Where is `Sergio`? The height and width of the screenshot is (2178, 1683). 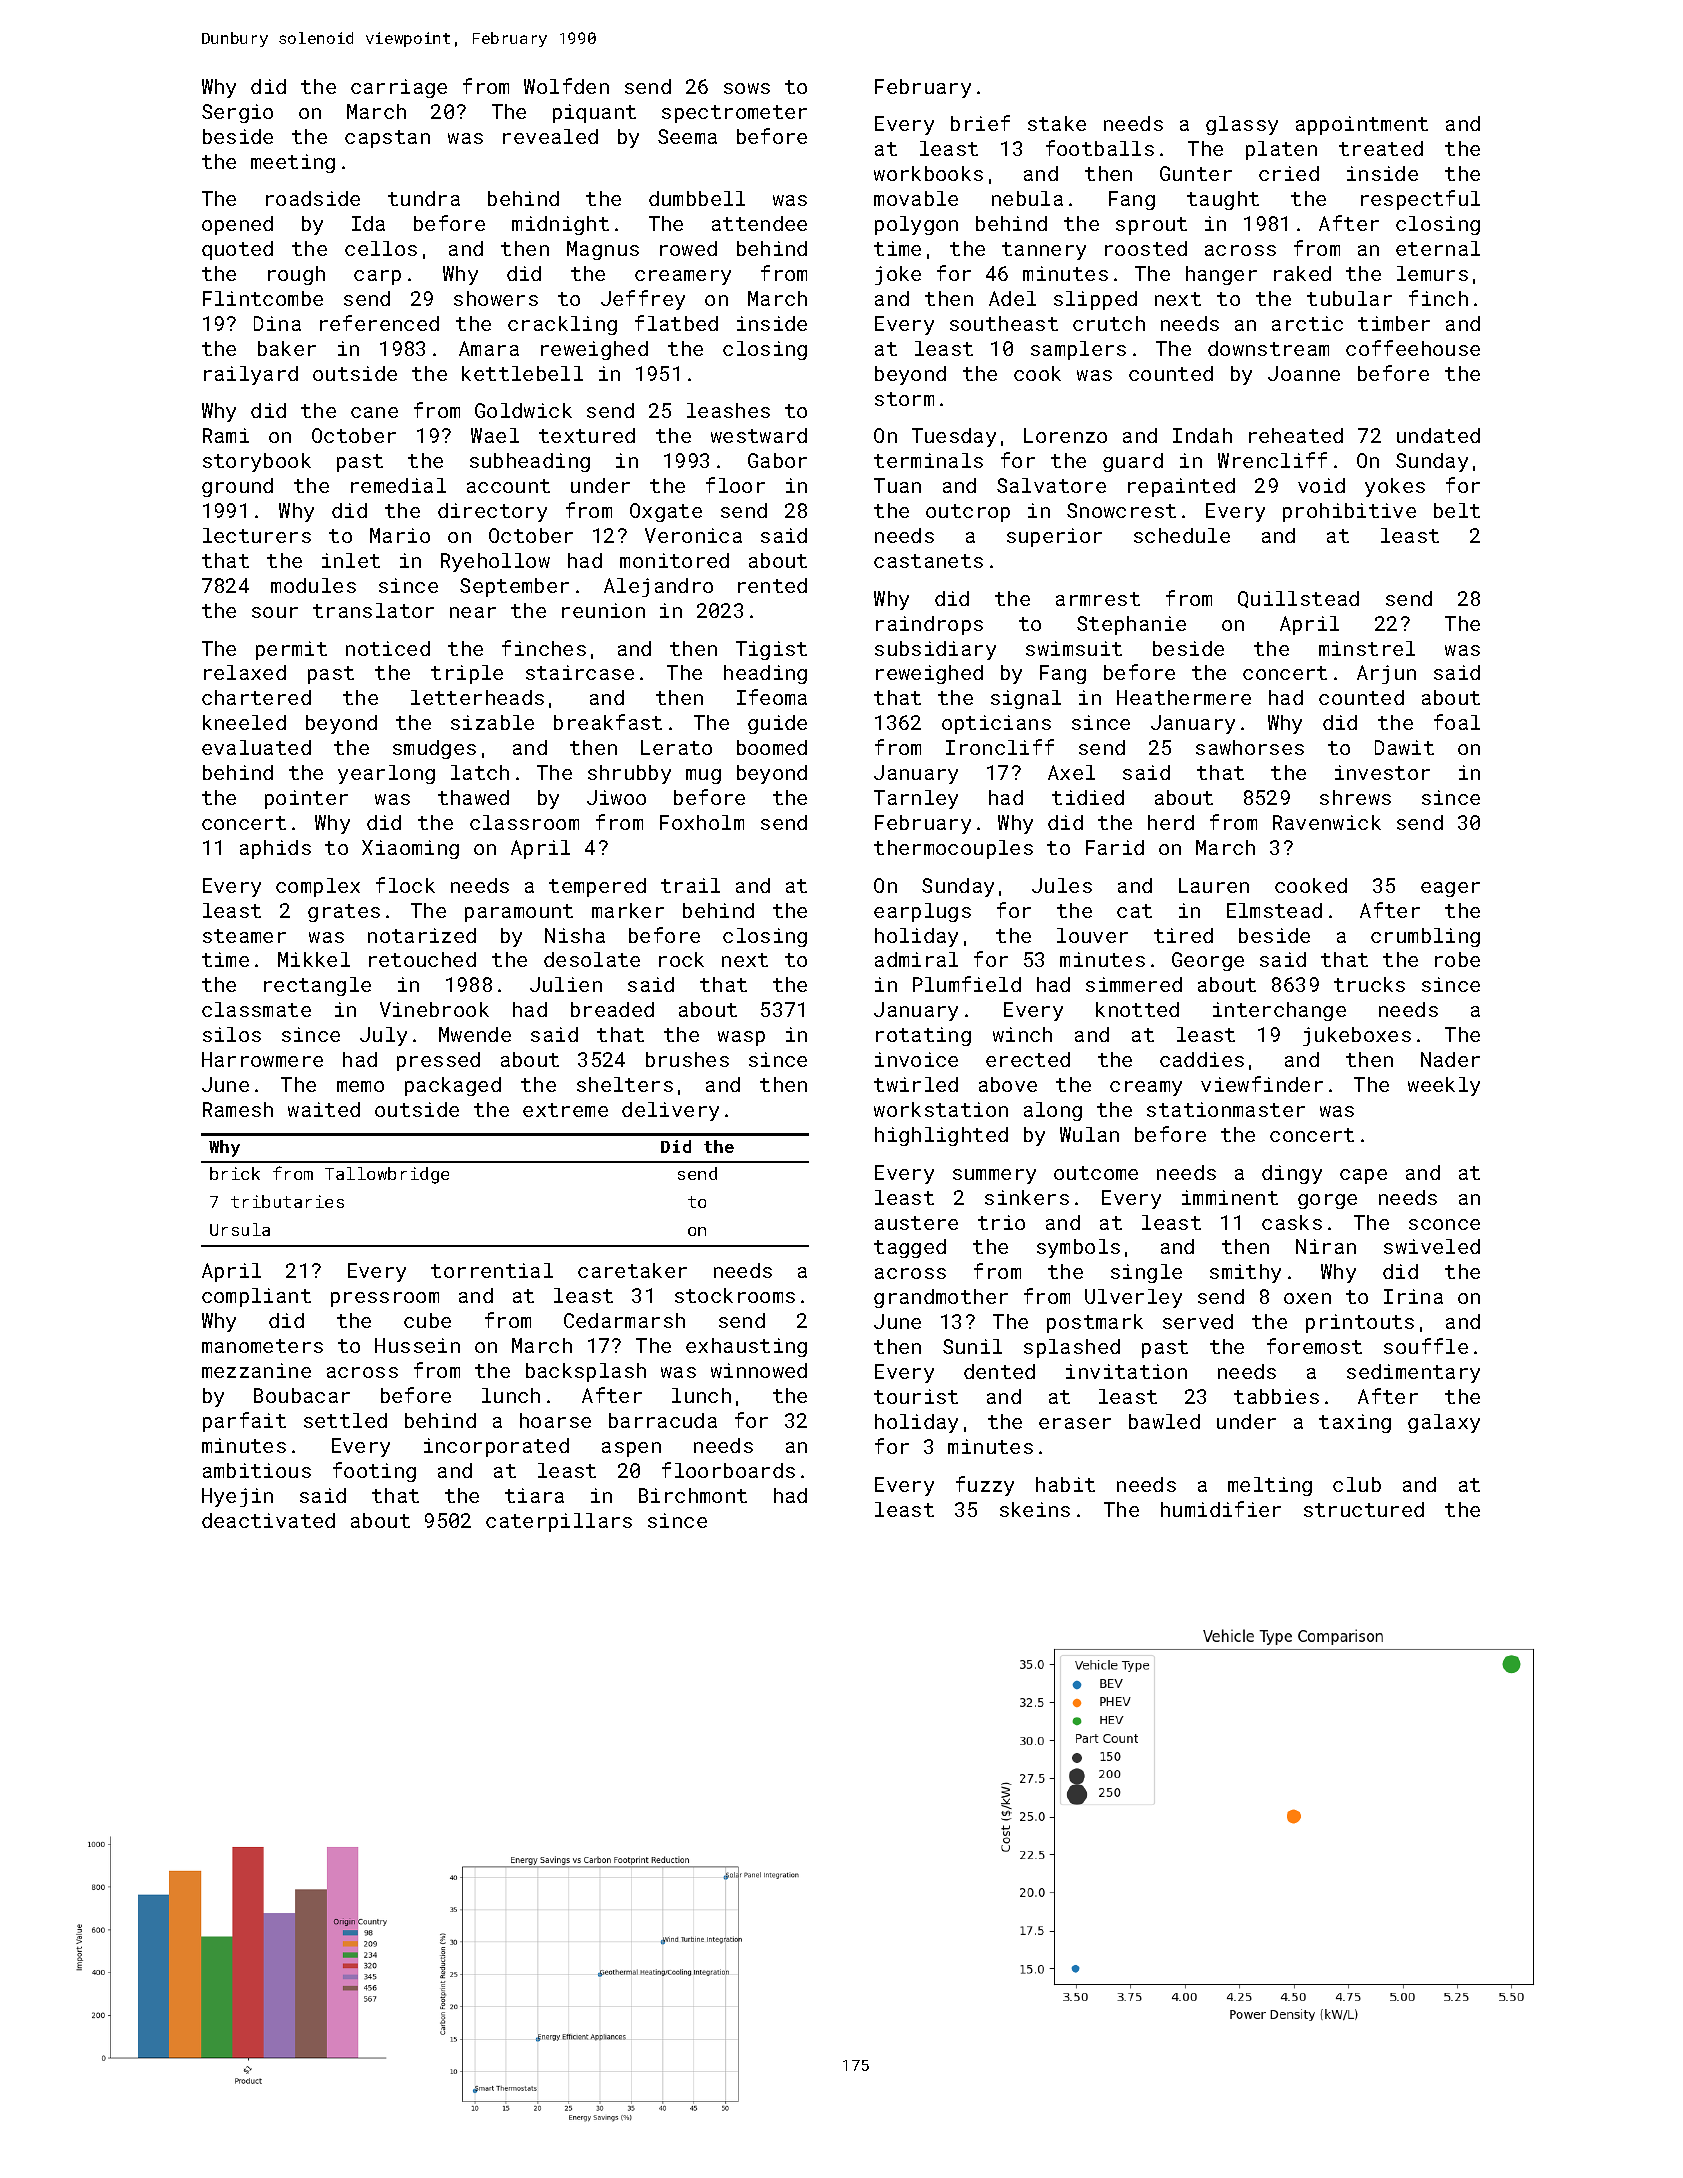 Sergio is located at coordinates (237, 113).
